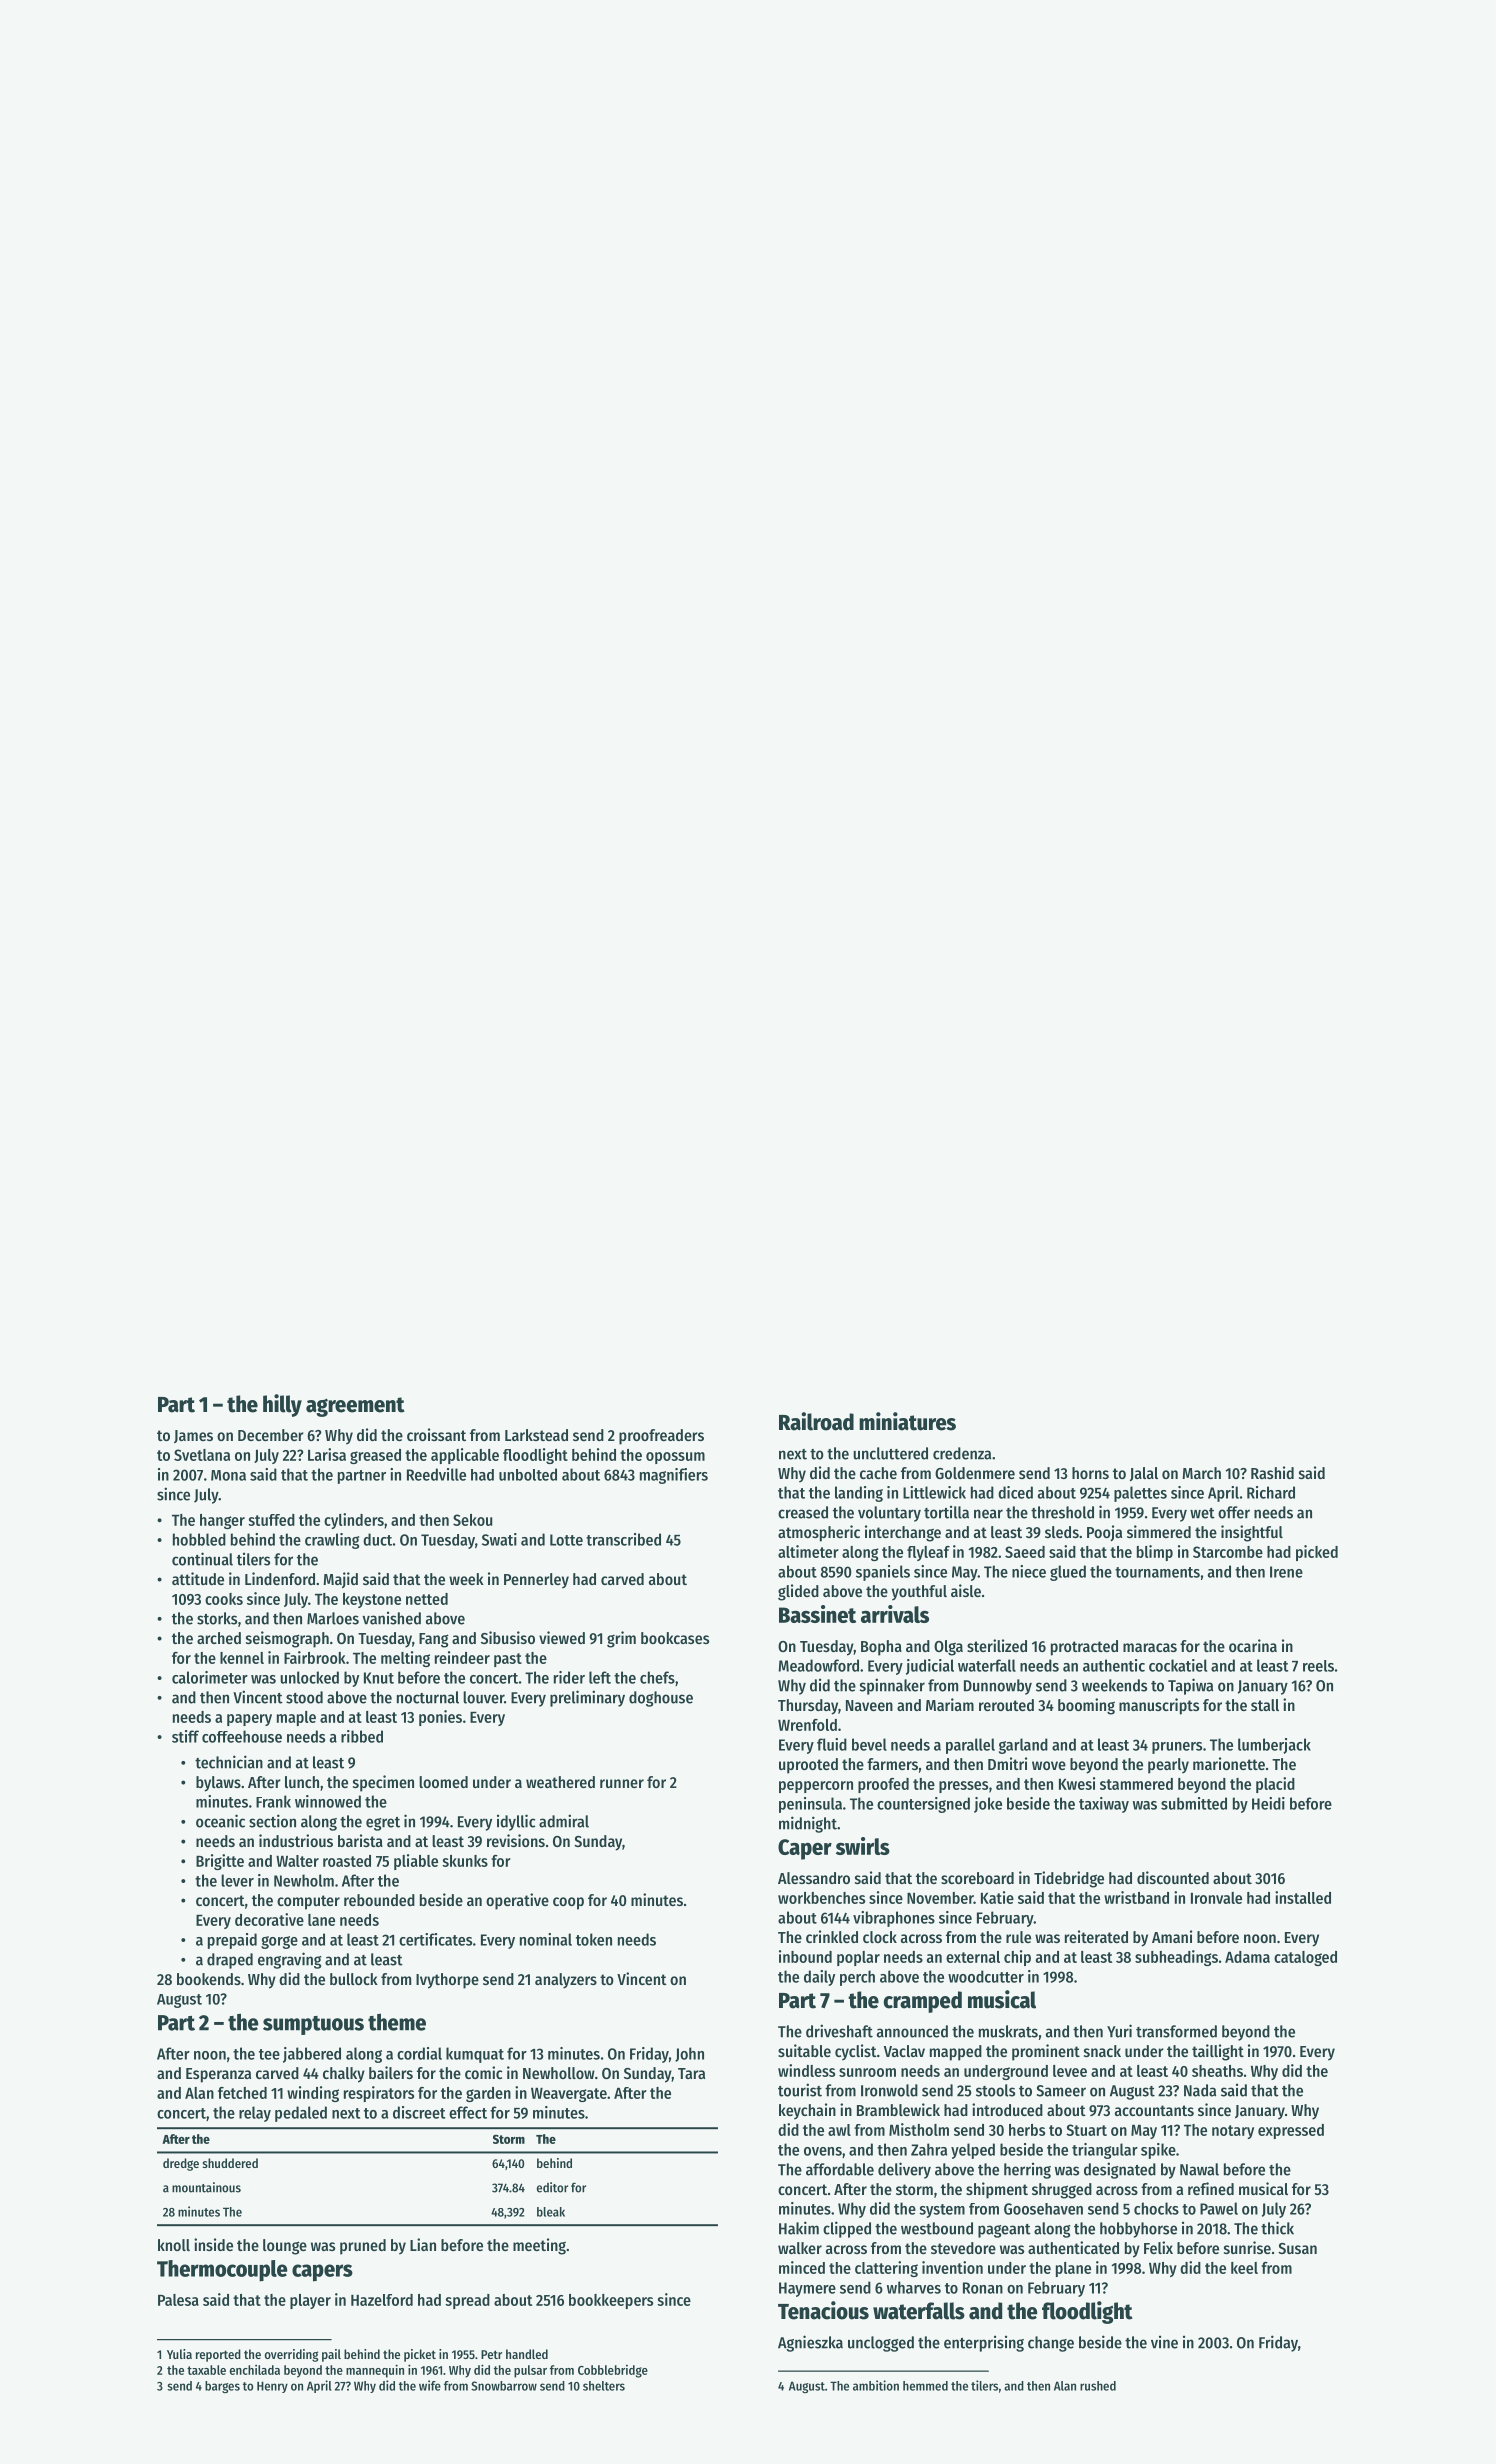  What do you see at coordinates (1043, 2209) in the screenshot?
I see `Goosehaven` at bounding box center [1043, 2209].
